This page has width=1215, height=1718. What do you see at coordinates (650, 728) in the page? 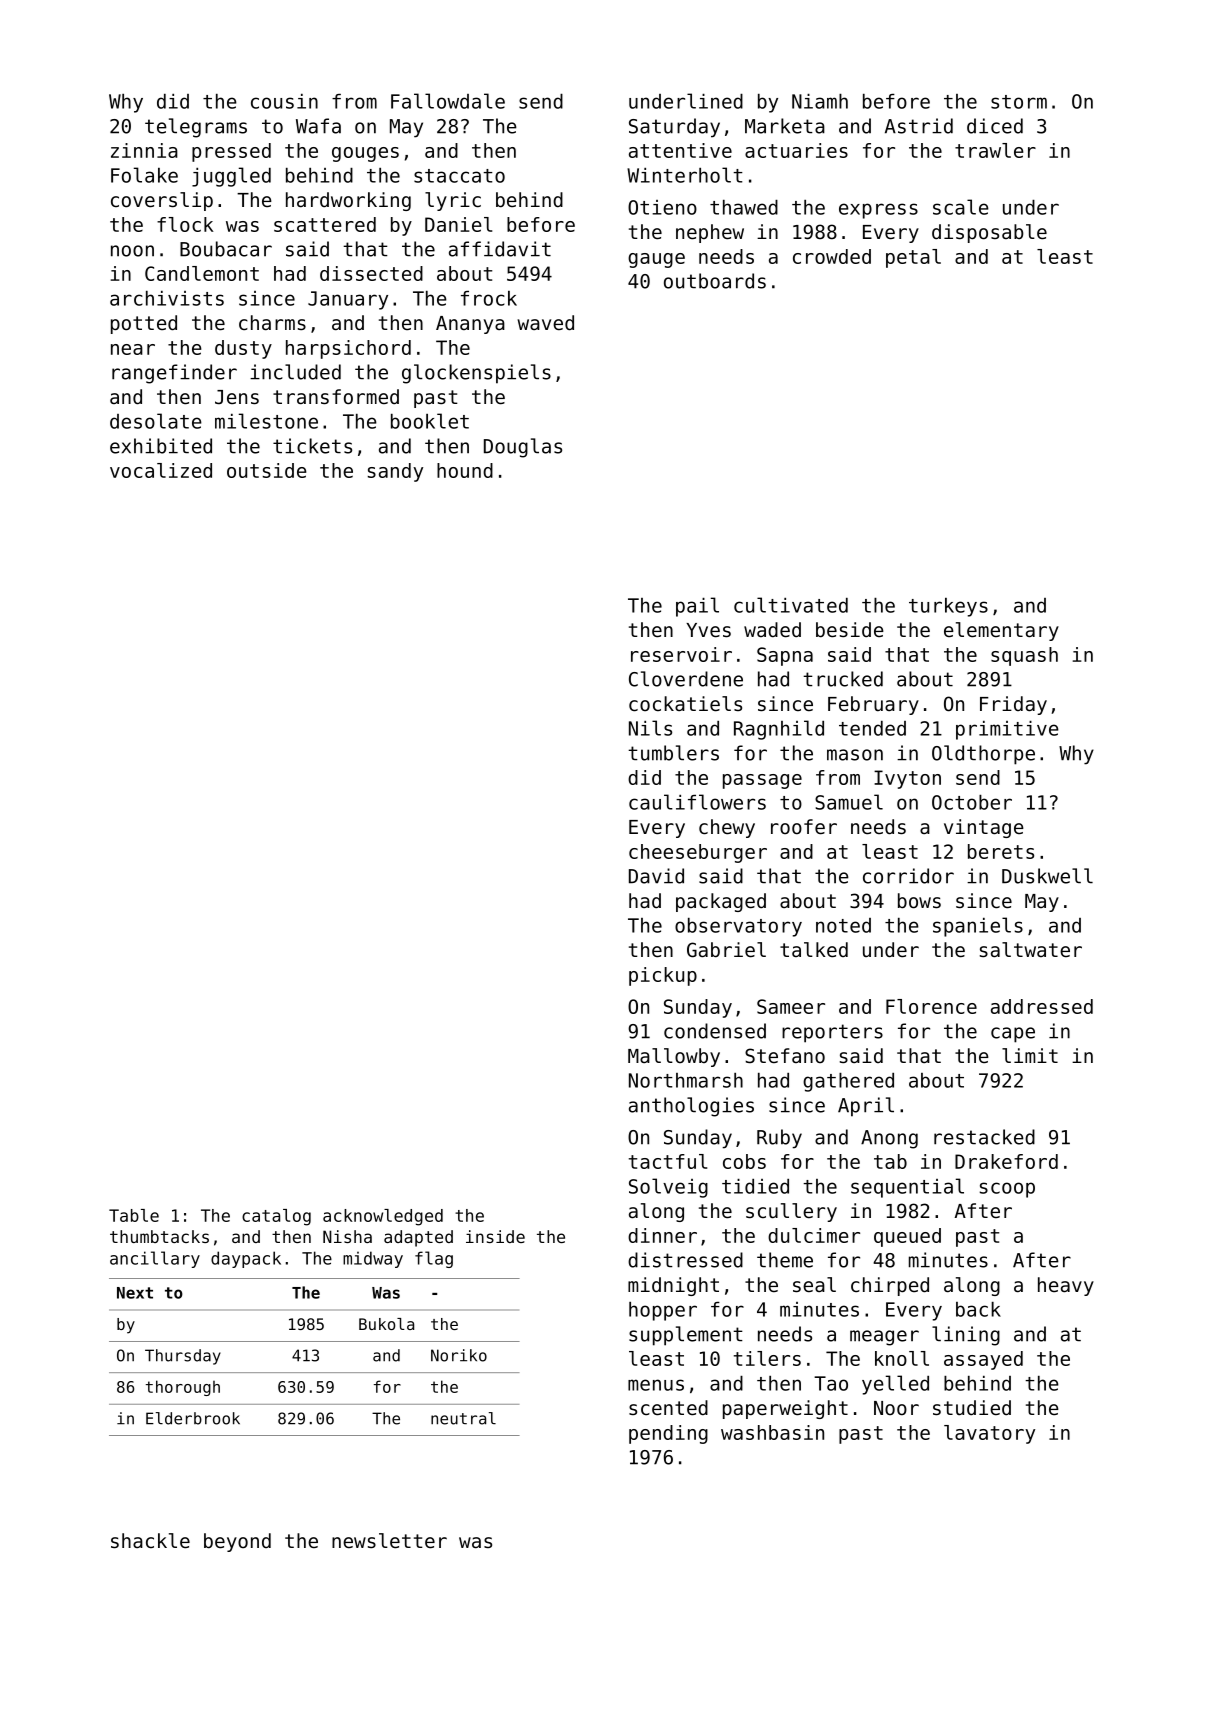
I see `Nils` at bounding box center [650, 728].
